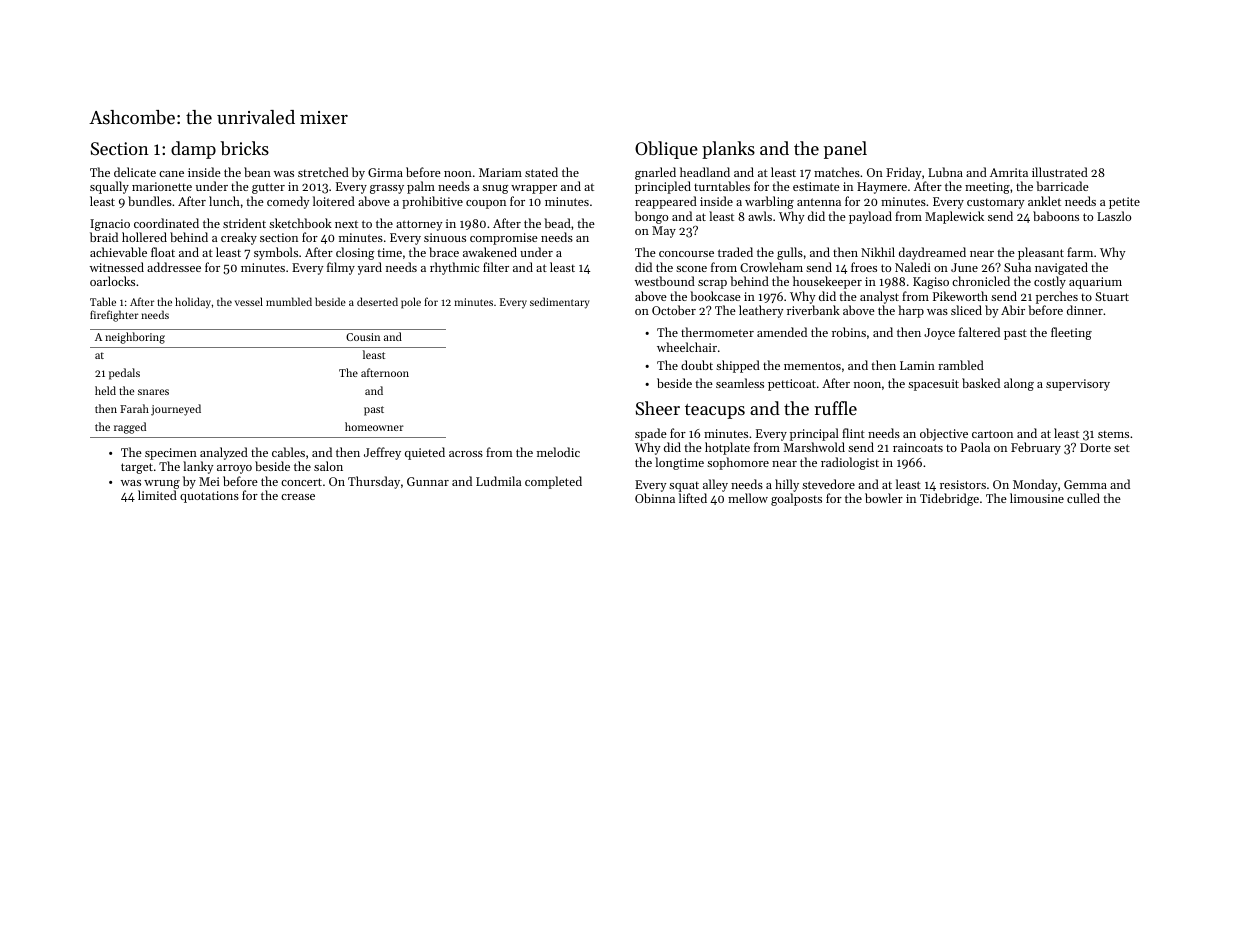  What do you see at coordinates (428, 481) in the screenshot?
I see `Gunnar` at bounding box center [428, 481].
